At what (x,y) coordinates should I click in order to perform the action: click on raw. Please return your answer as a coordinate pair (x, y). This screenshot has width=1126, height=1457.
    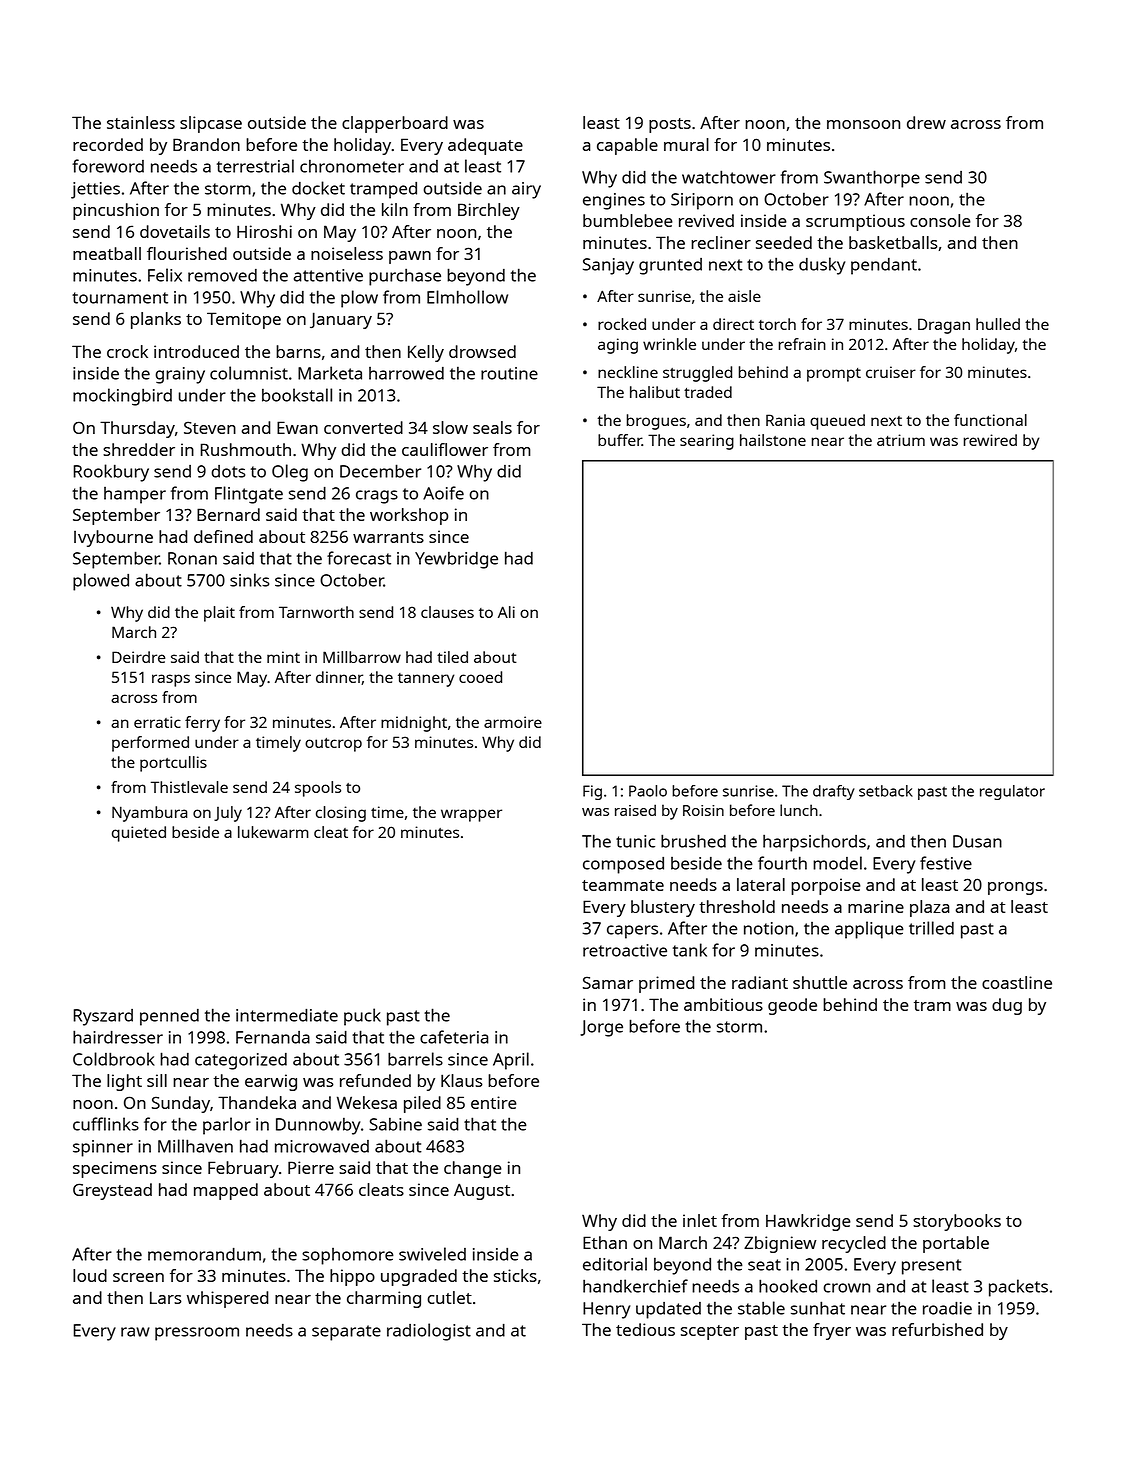
    Looking at the image, I should click on (135, 1332).
